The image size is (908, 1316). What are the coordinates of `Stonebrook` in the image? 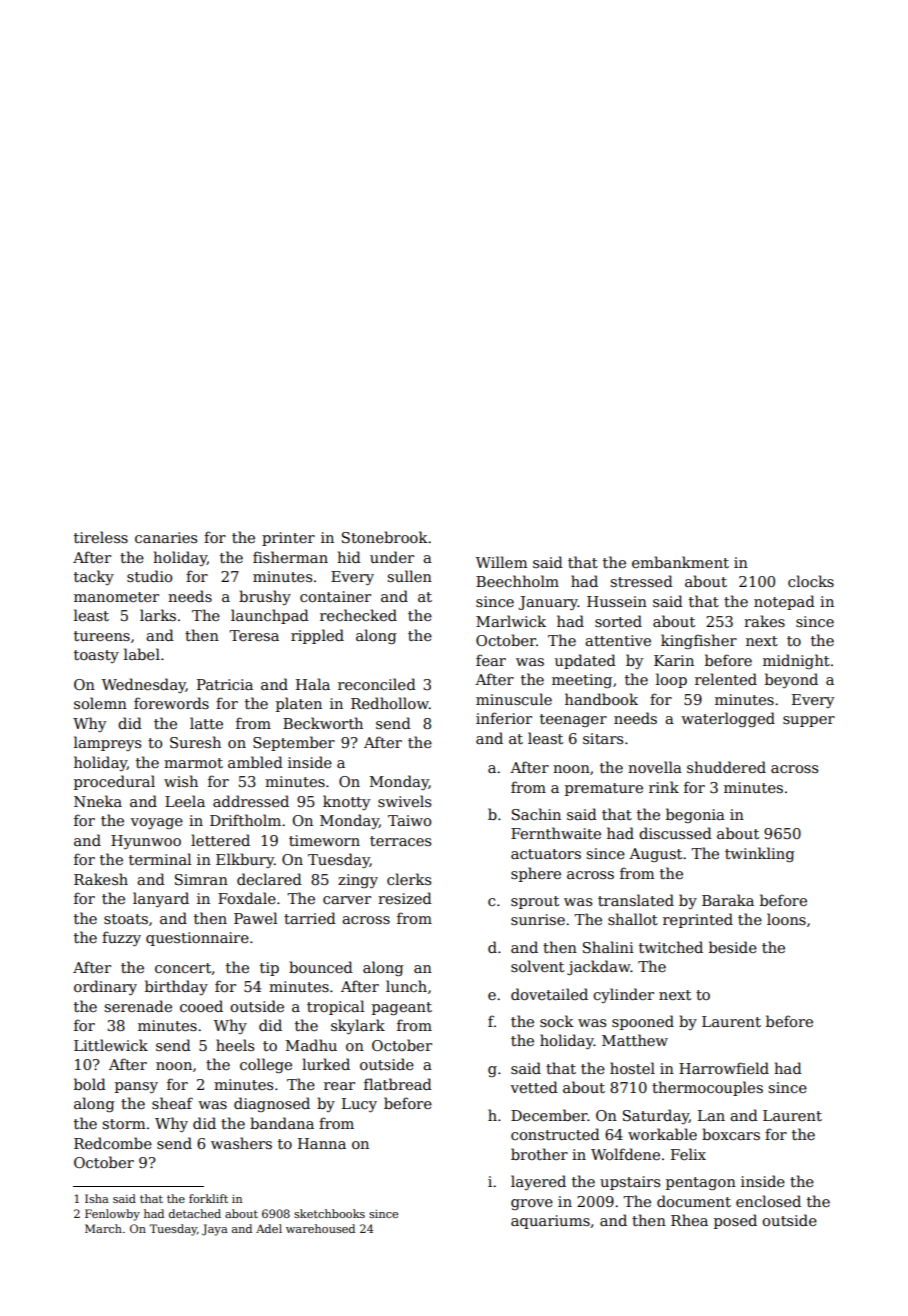 It's located at (385, 537).
